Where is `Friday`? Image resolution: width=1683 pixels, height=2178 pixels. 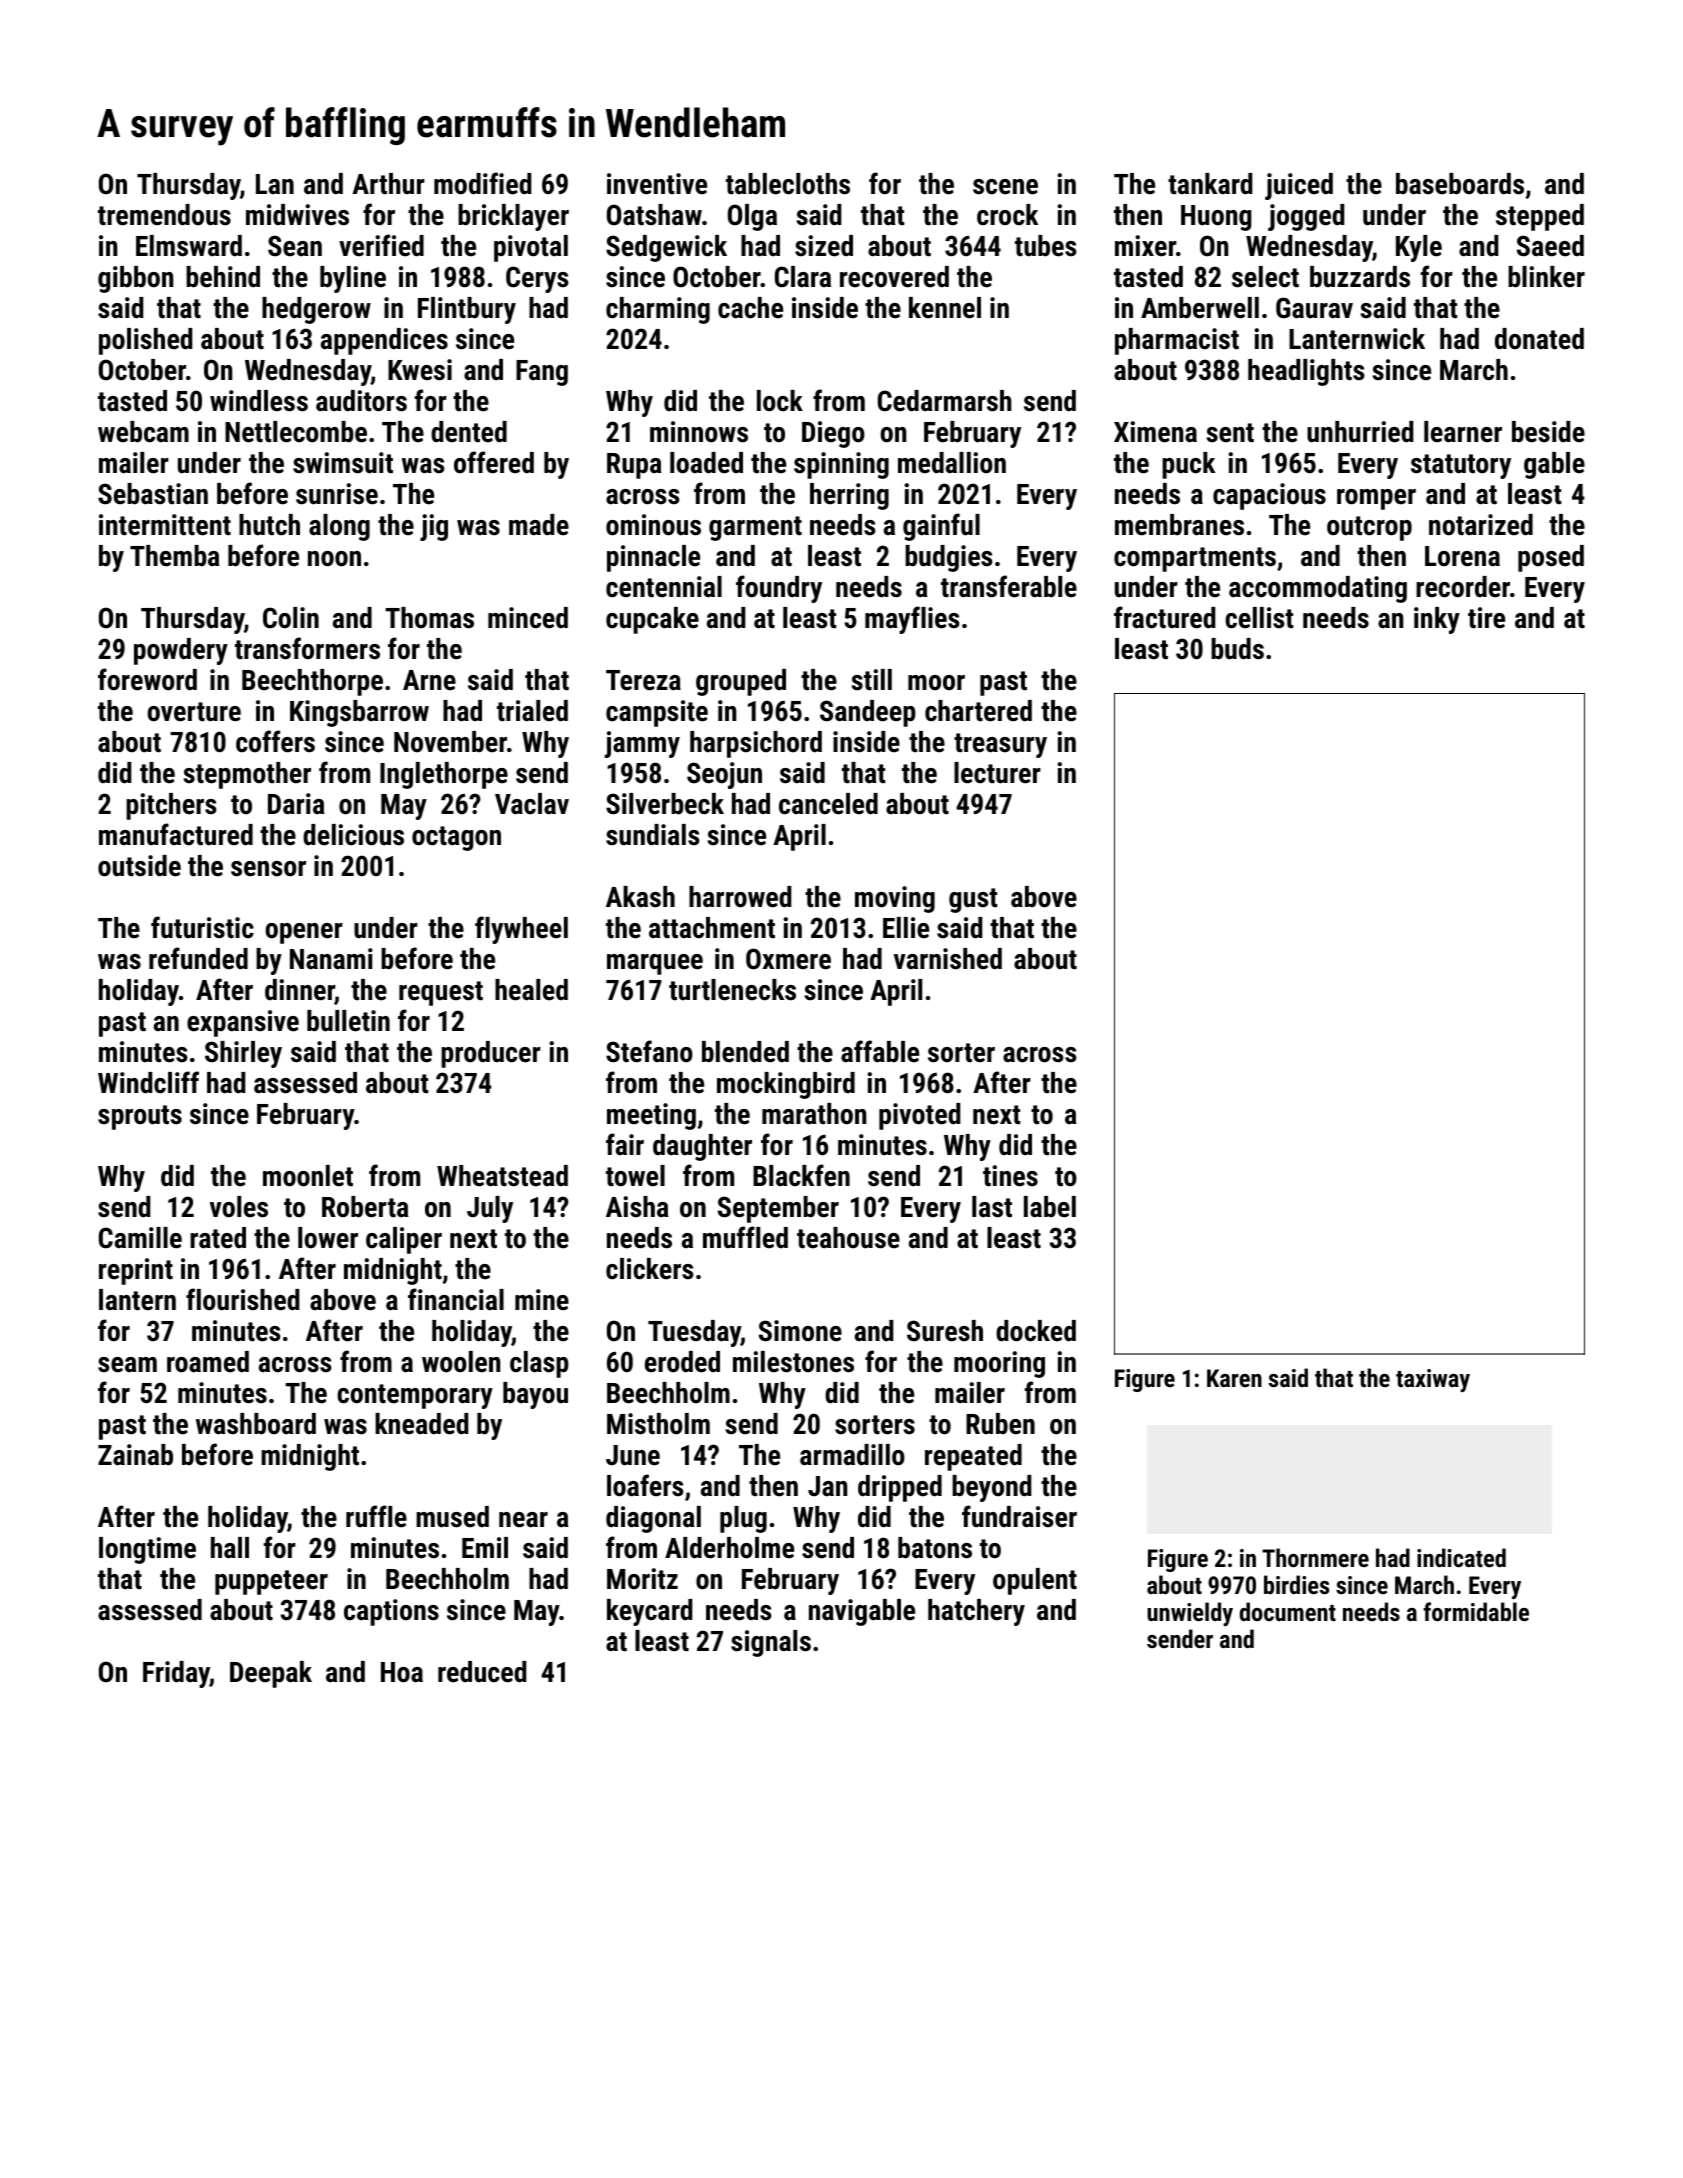
Friday is located at coordinates (176, 1674).
